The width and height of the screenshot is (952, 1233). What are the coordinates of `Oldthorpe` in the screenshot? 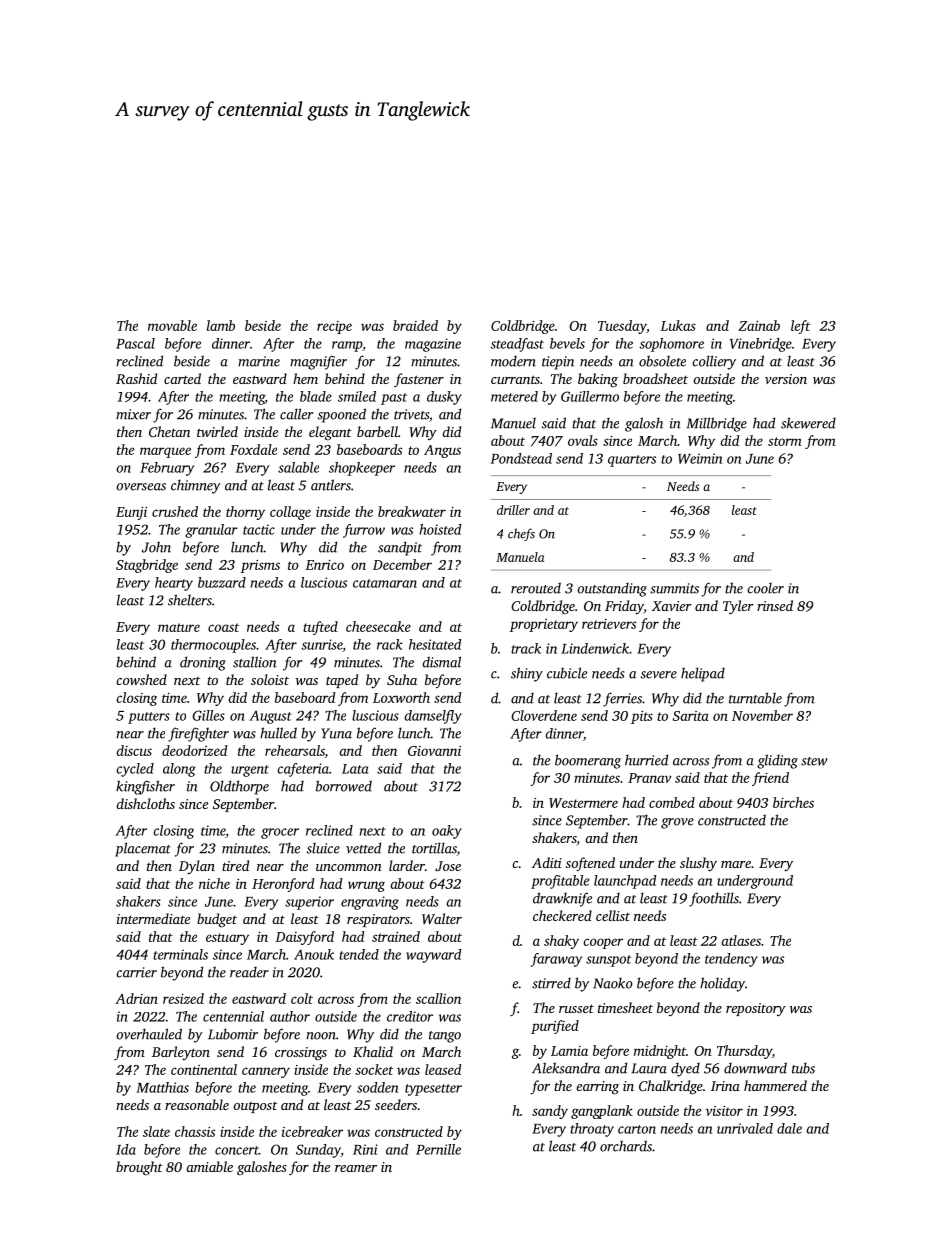 It's located at (239, 787).
